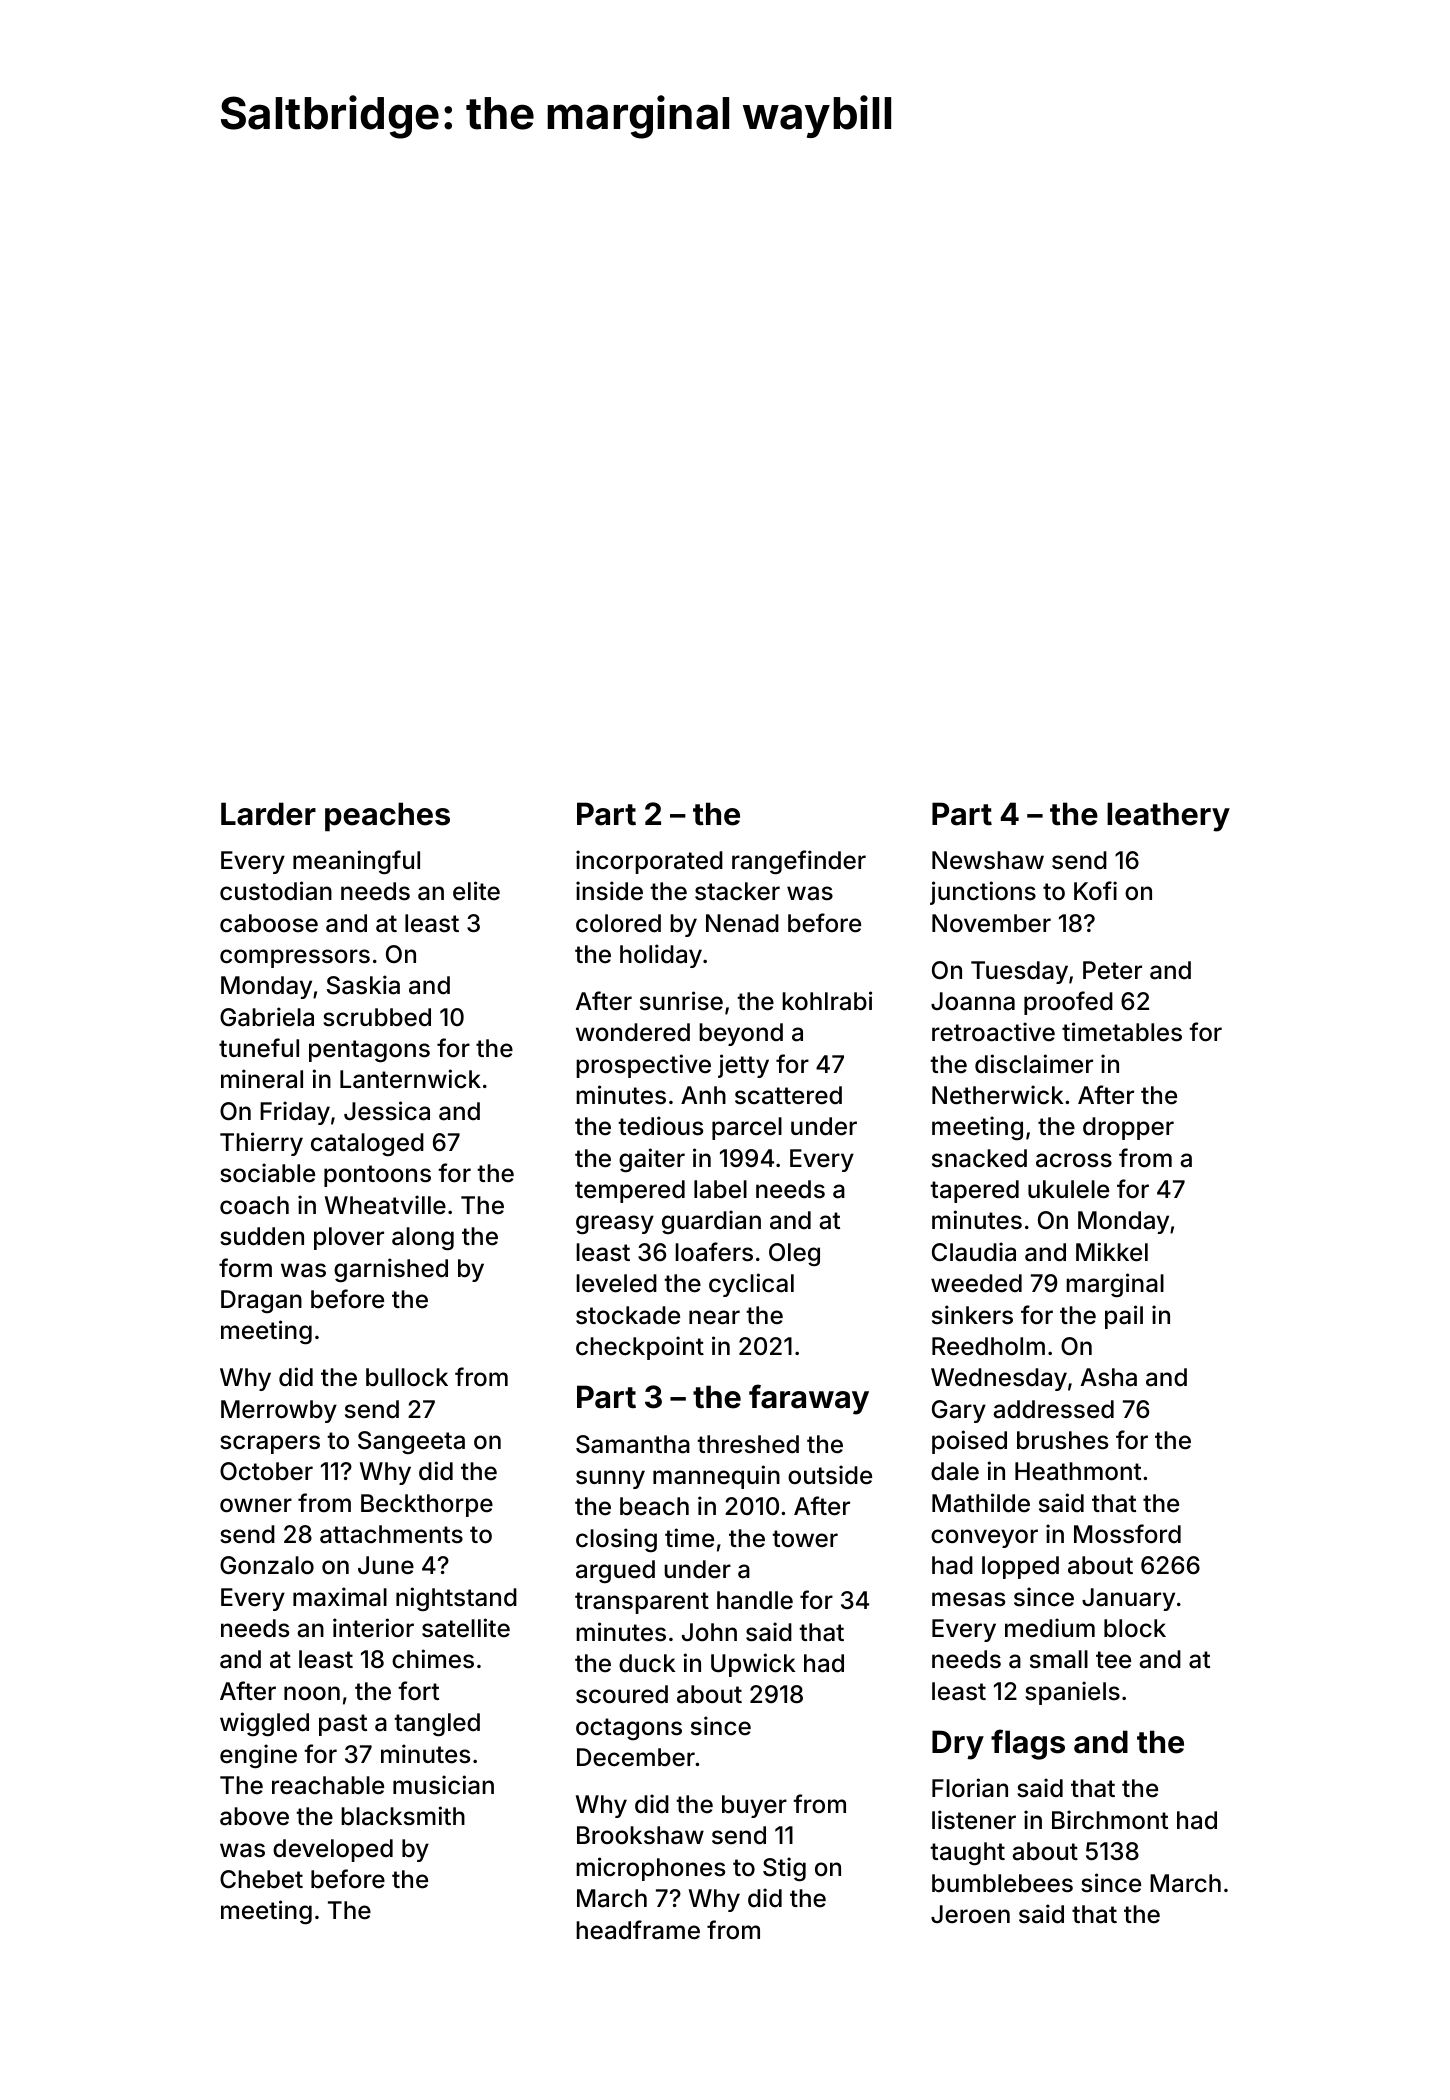 The width and height of the screenshot is (1450, 2100). What do you see at coordinates (638, 1930) in the screenshot?
I see `headframe` at bounding box center [638, 1930].
